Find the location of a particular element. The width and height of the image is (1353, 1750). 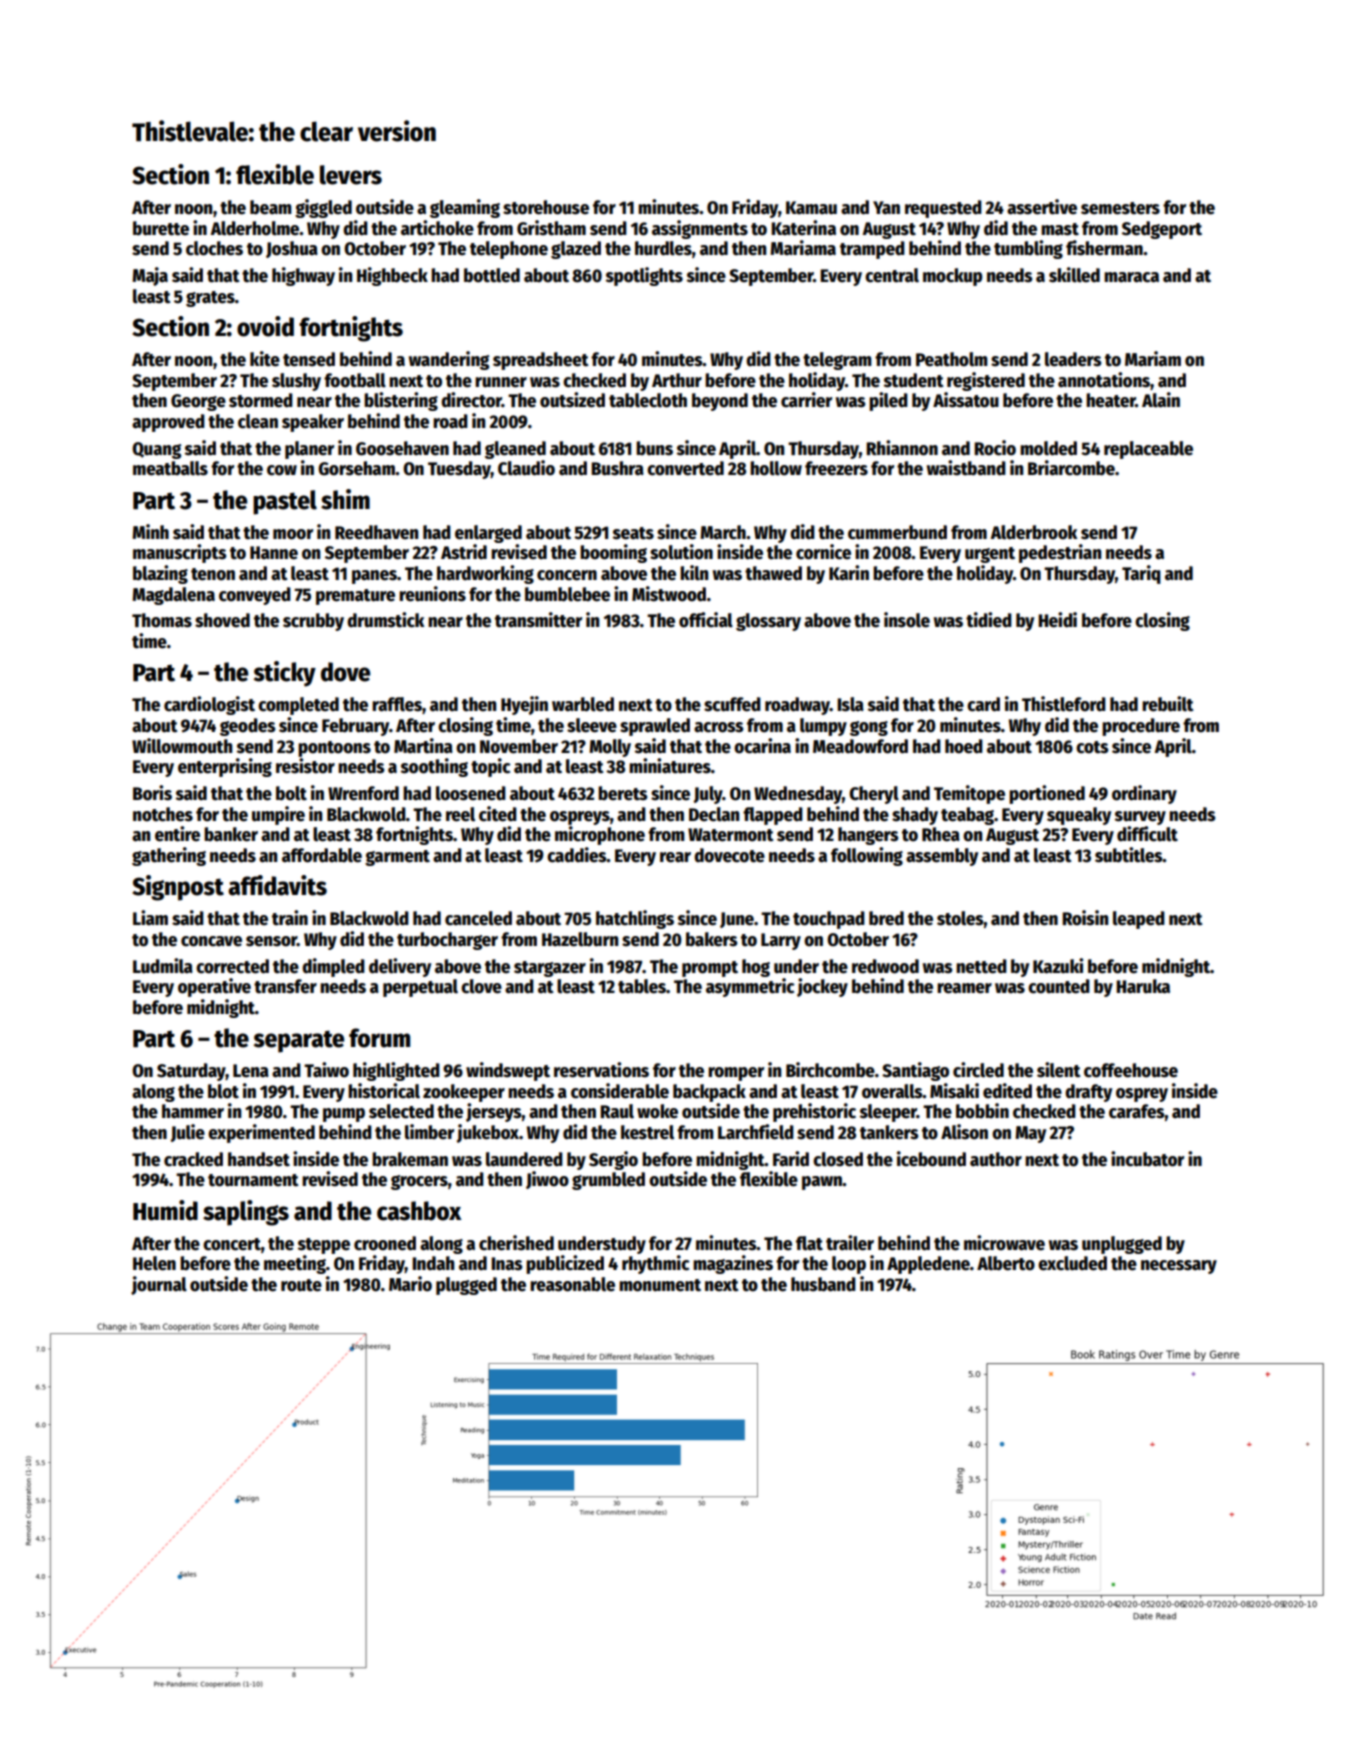

Roisin is located at coordinates (1085, 918).
